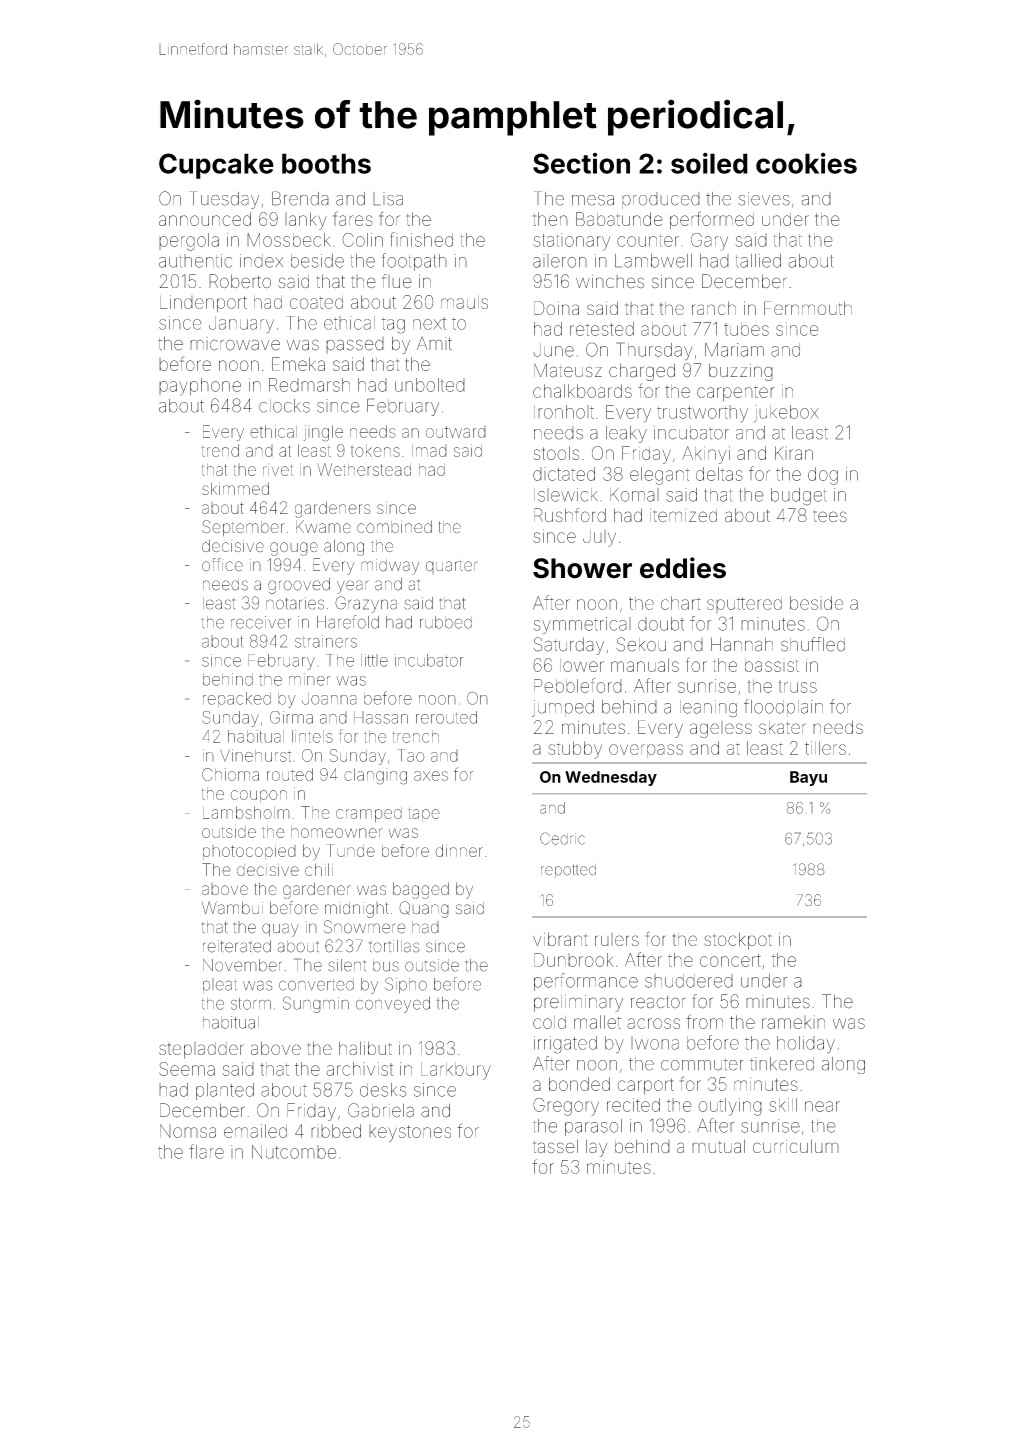 The height and width of the screenshot is (1456, 1025). Describe the element at coordinates (326, 163) in the screenshot. I see `booths` at that location.
